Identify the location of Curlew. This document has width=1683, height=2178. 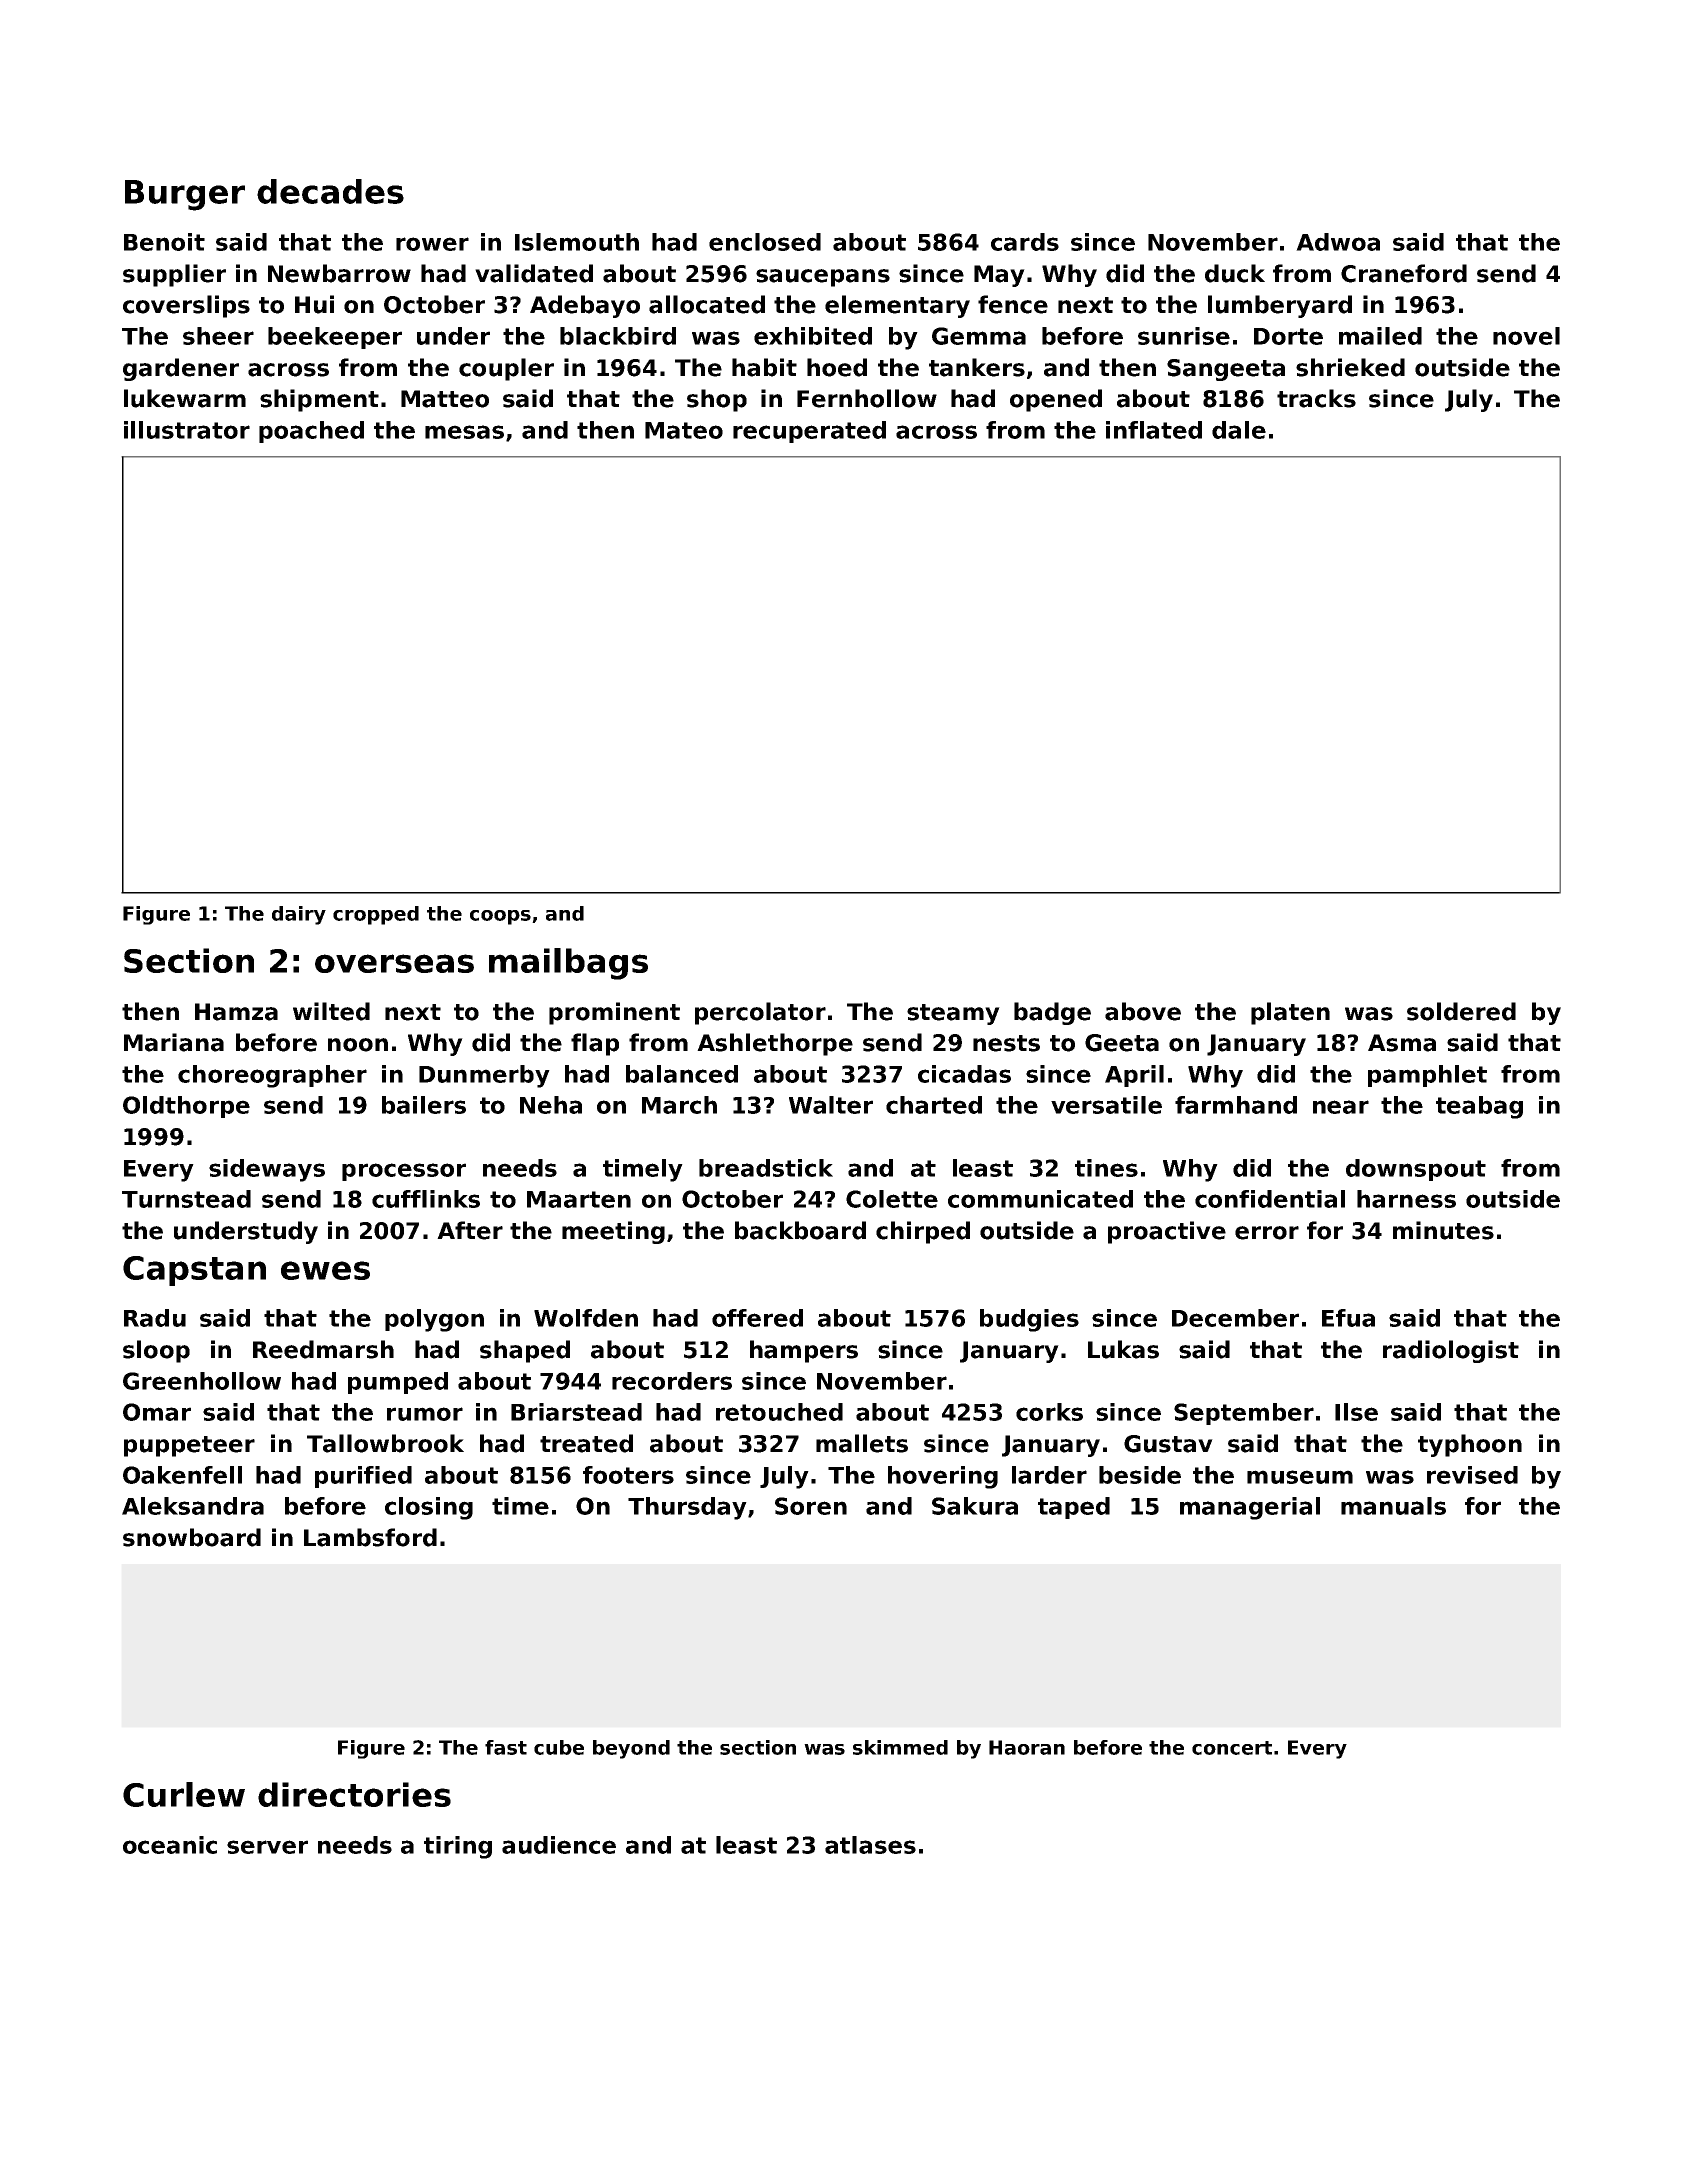
(184, 1794).
